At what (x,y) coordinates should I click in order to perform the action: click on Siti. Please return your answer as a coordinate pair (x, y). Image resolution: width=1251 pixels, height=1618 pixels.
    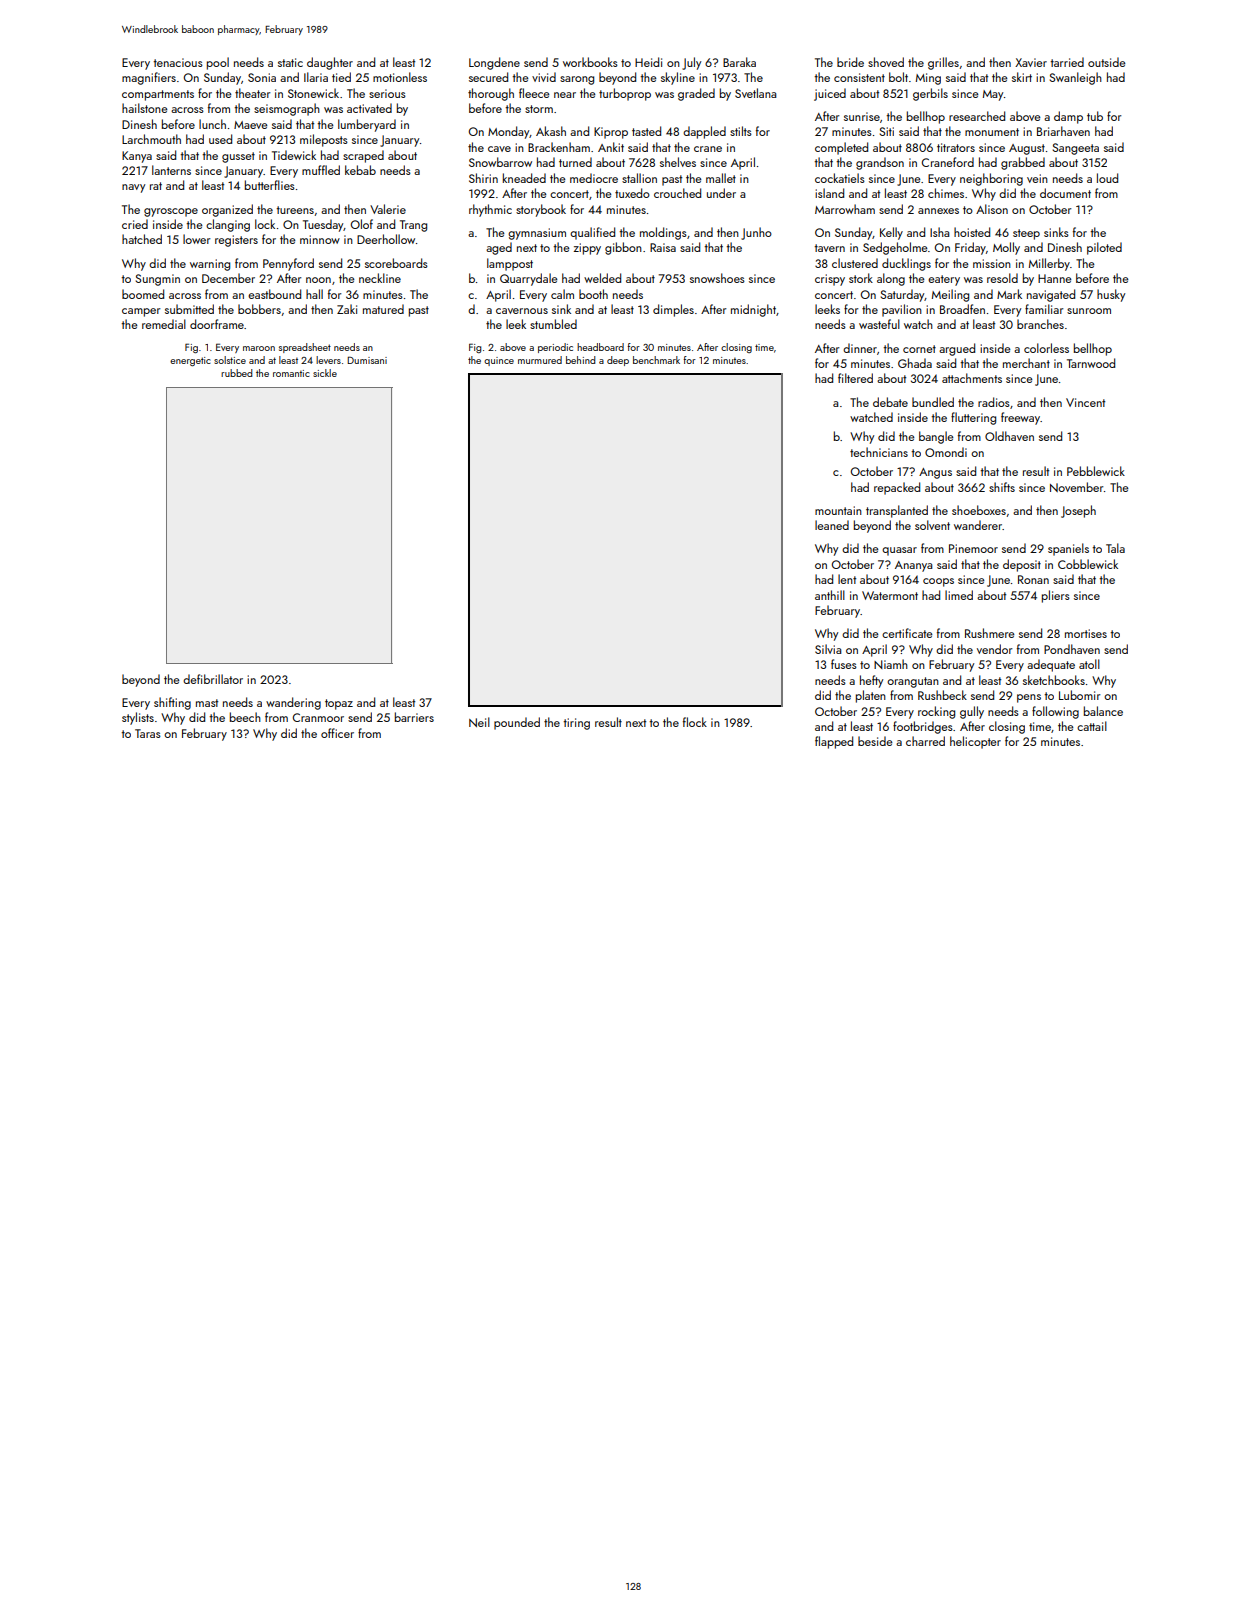
    Looking at the image, I should click on (887, 131).
